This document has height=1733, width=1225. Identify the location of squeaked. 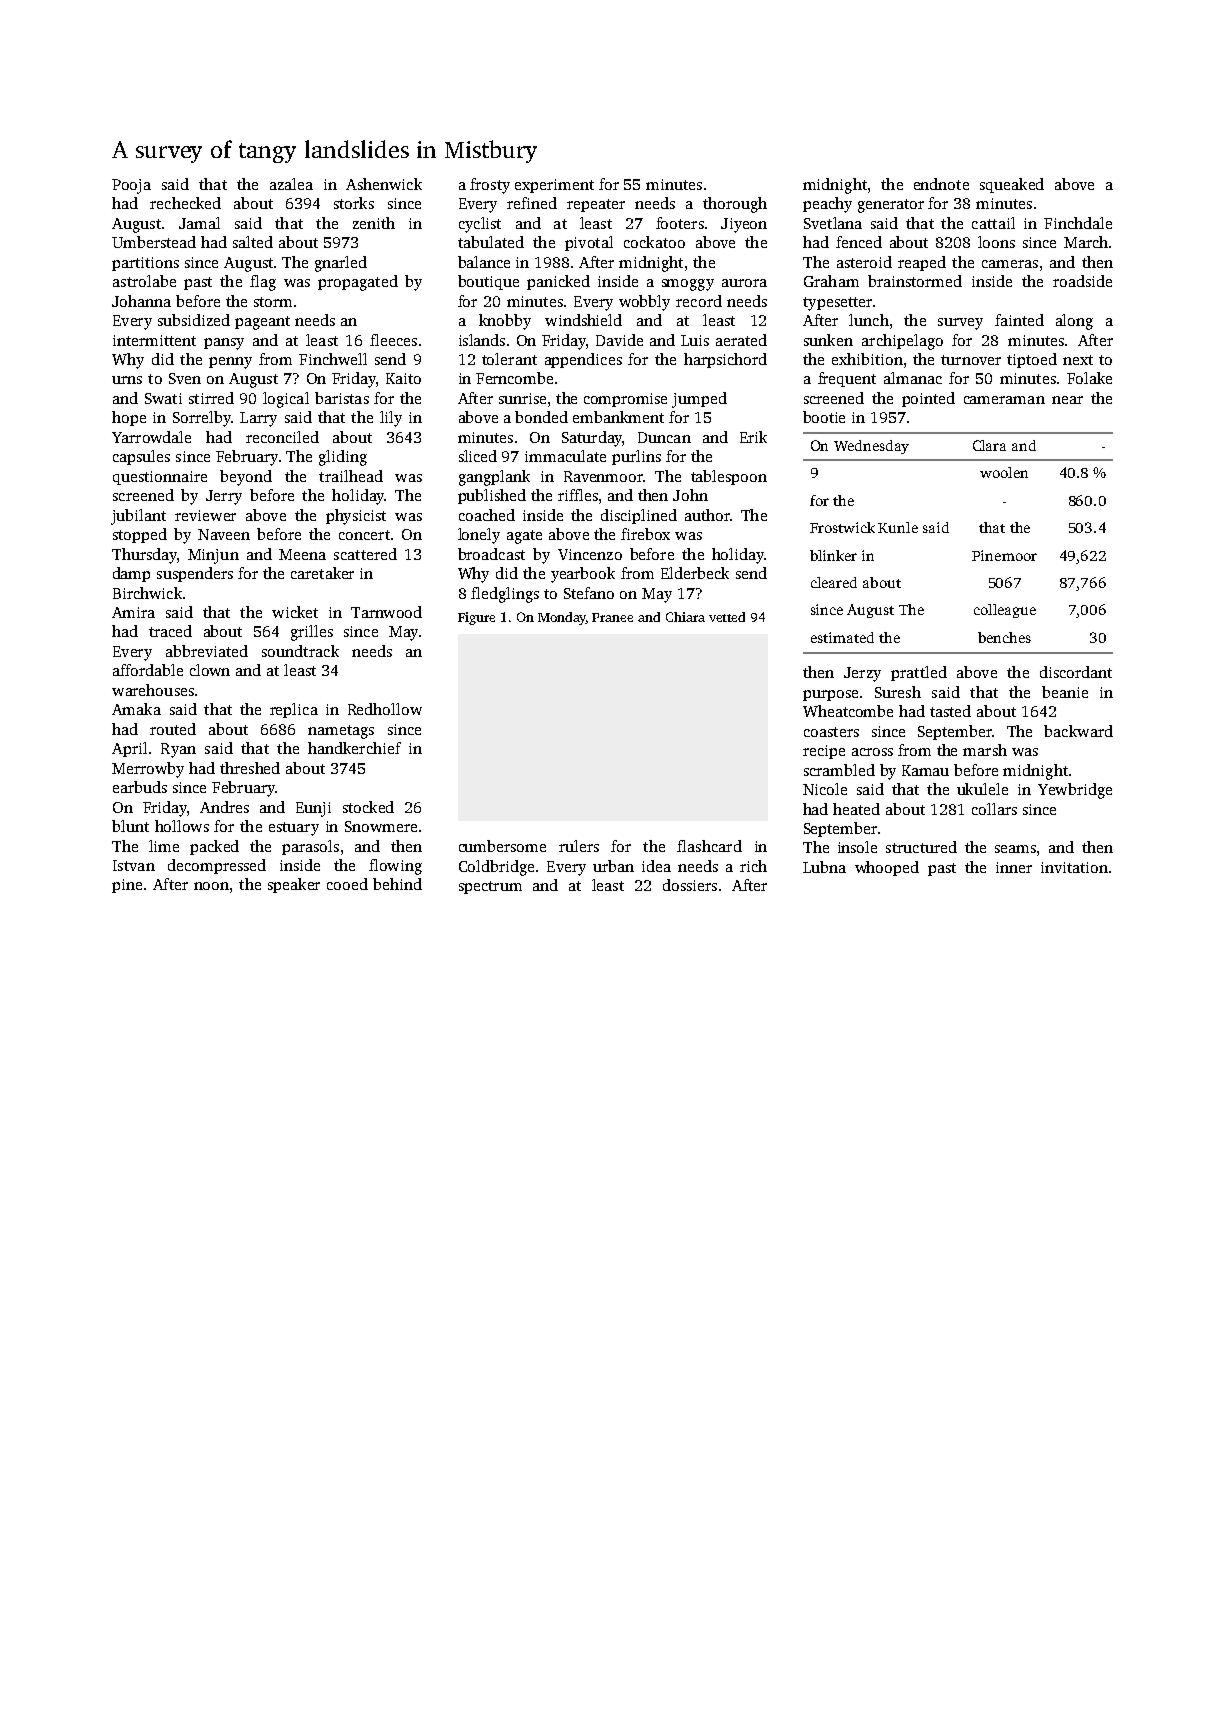
(1012, 185).
